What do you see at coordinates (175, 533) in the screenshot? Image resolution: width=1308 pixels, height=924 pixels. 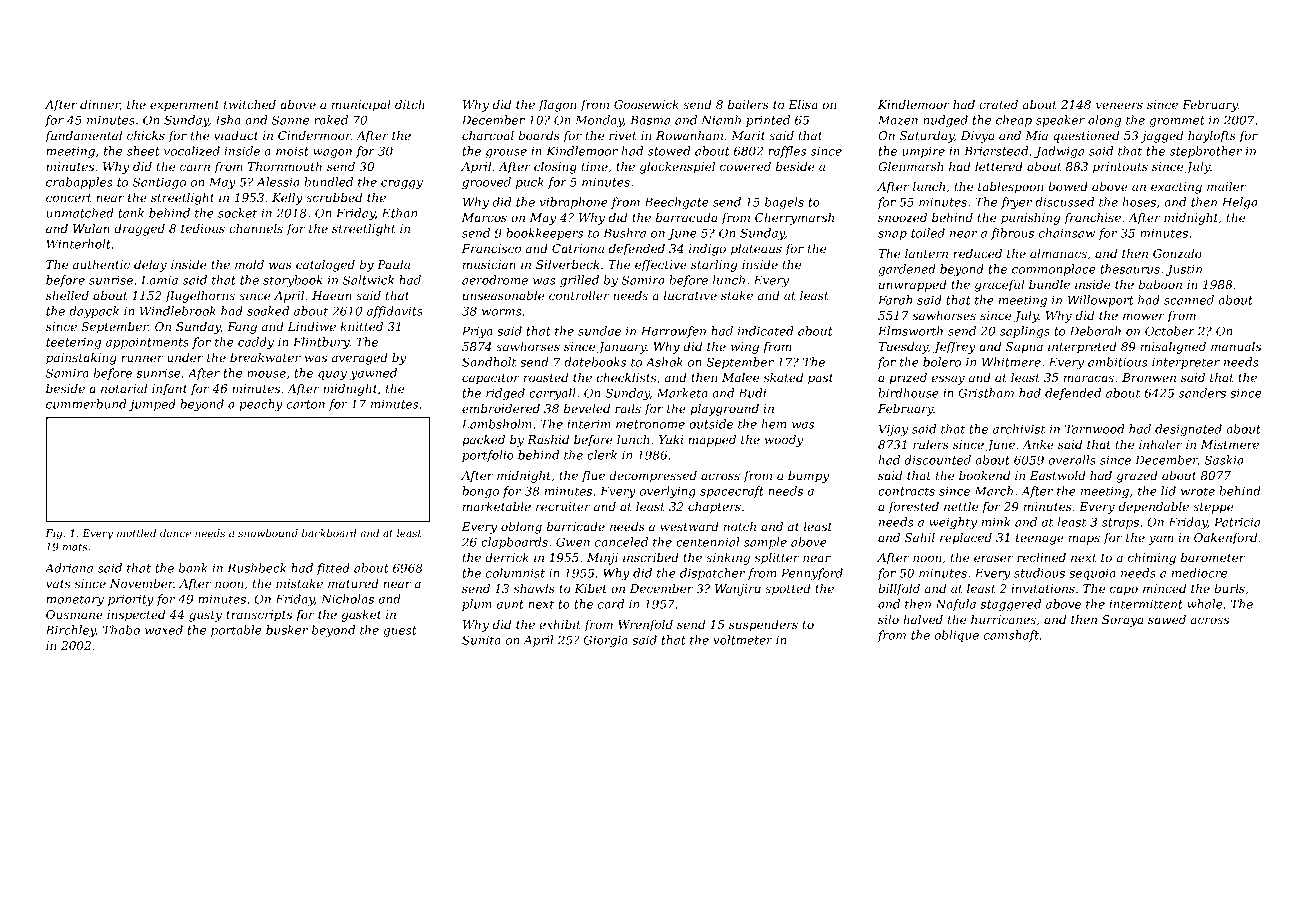 I see `dance` at bounding box center [175, 533].
